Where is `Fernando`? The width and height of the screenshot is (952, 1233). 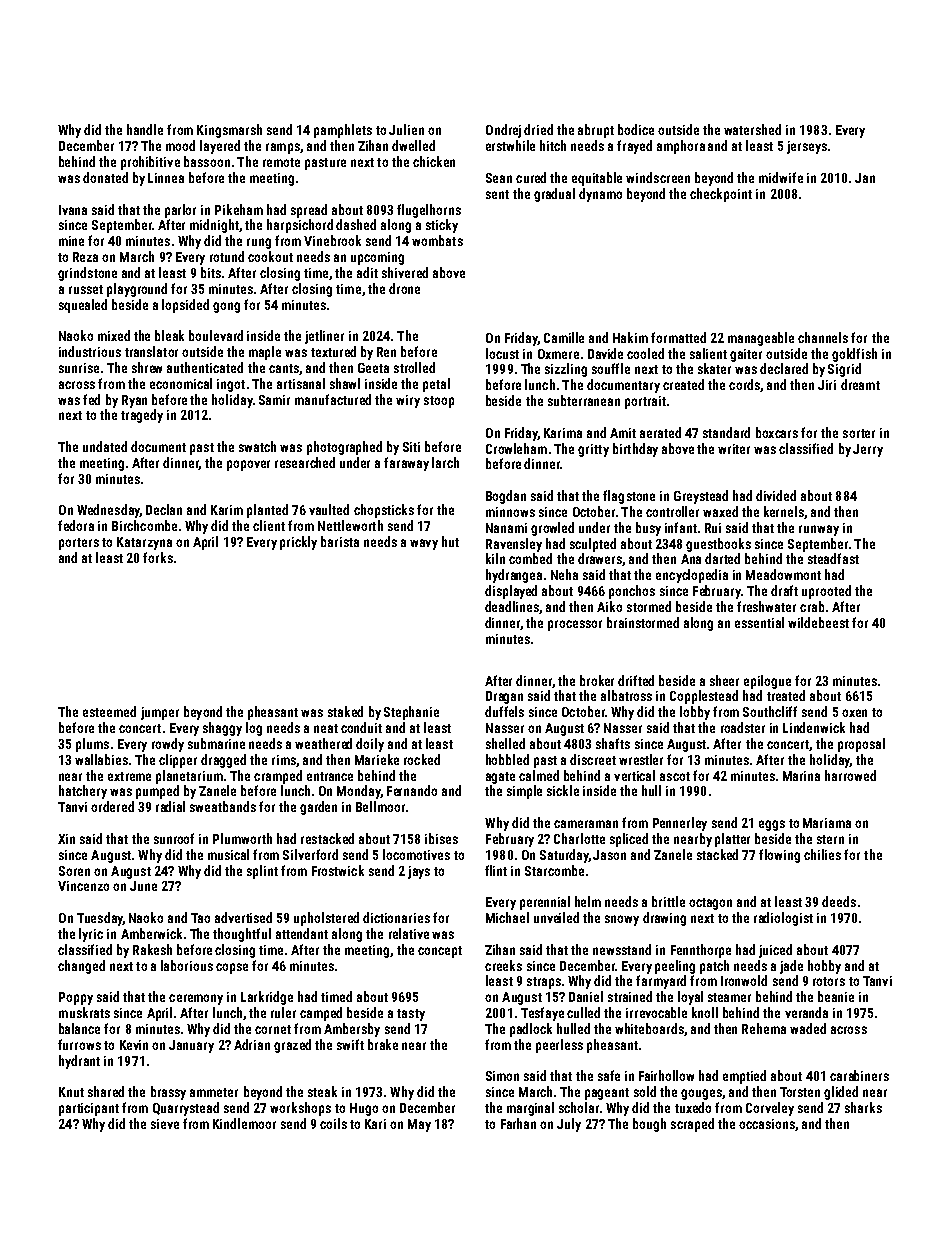
Fernando is located at coordinates (412, 790).
